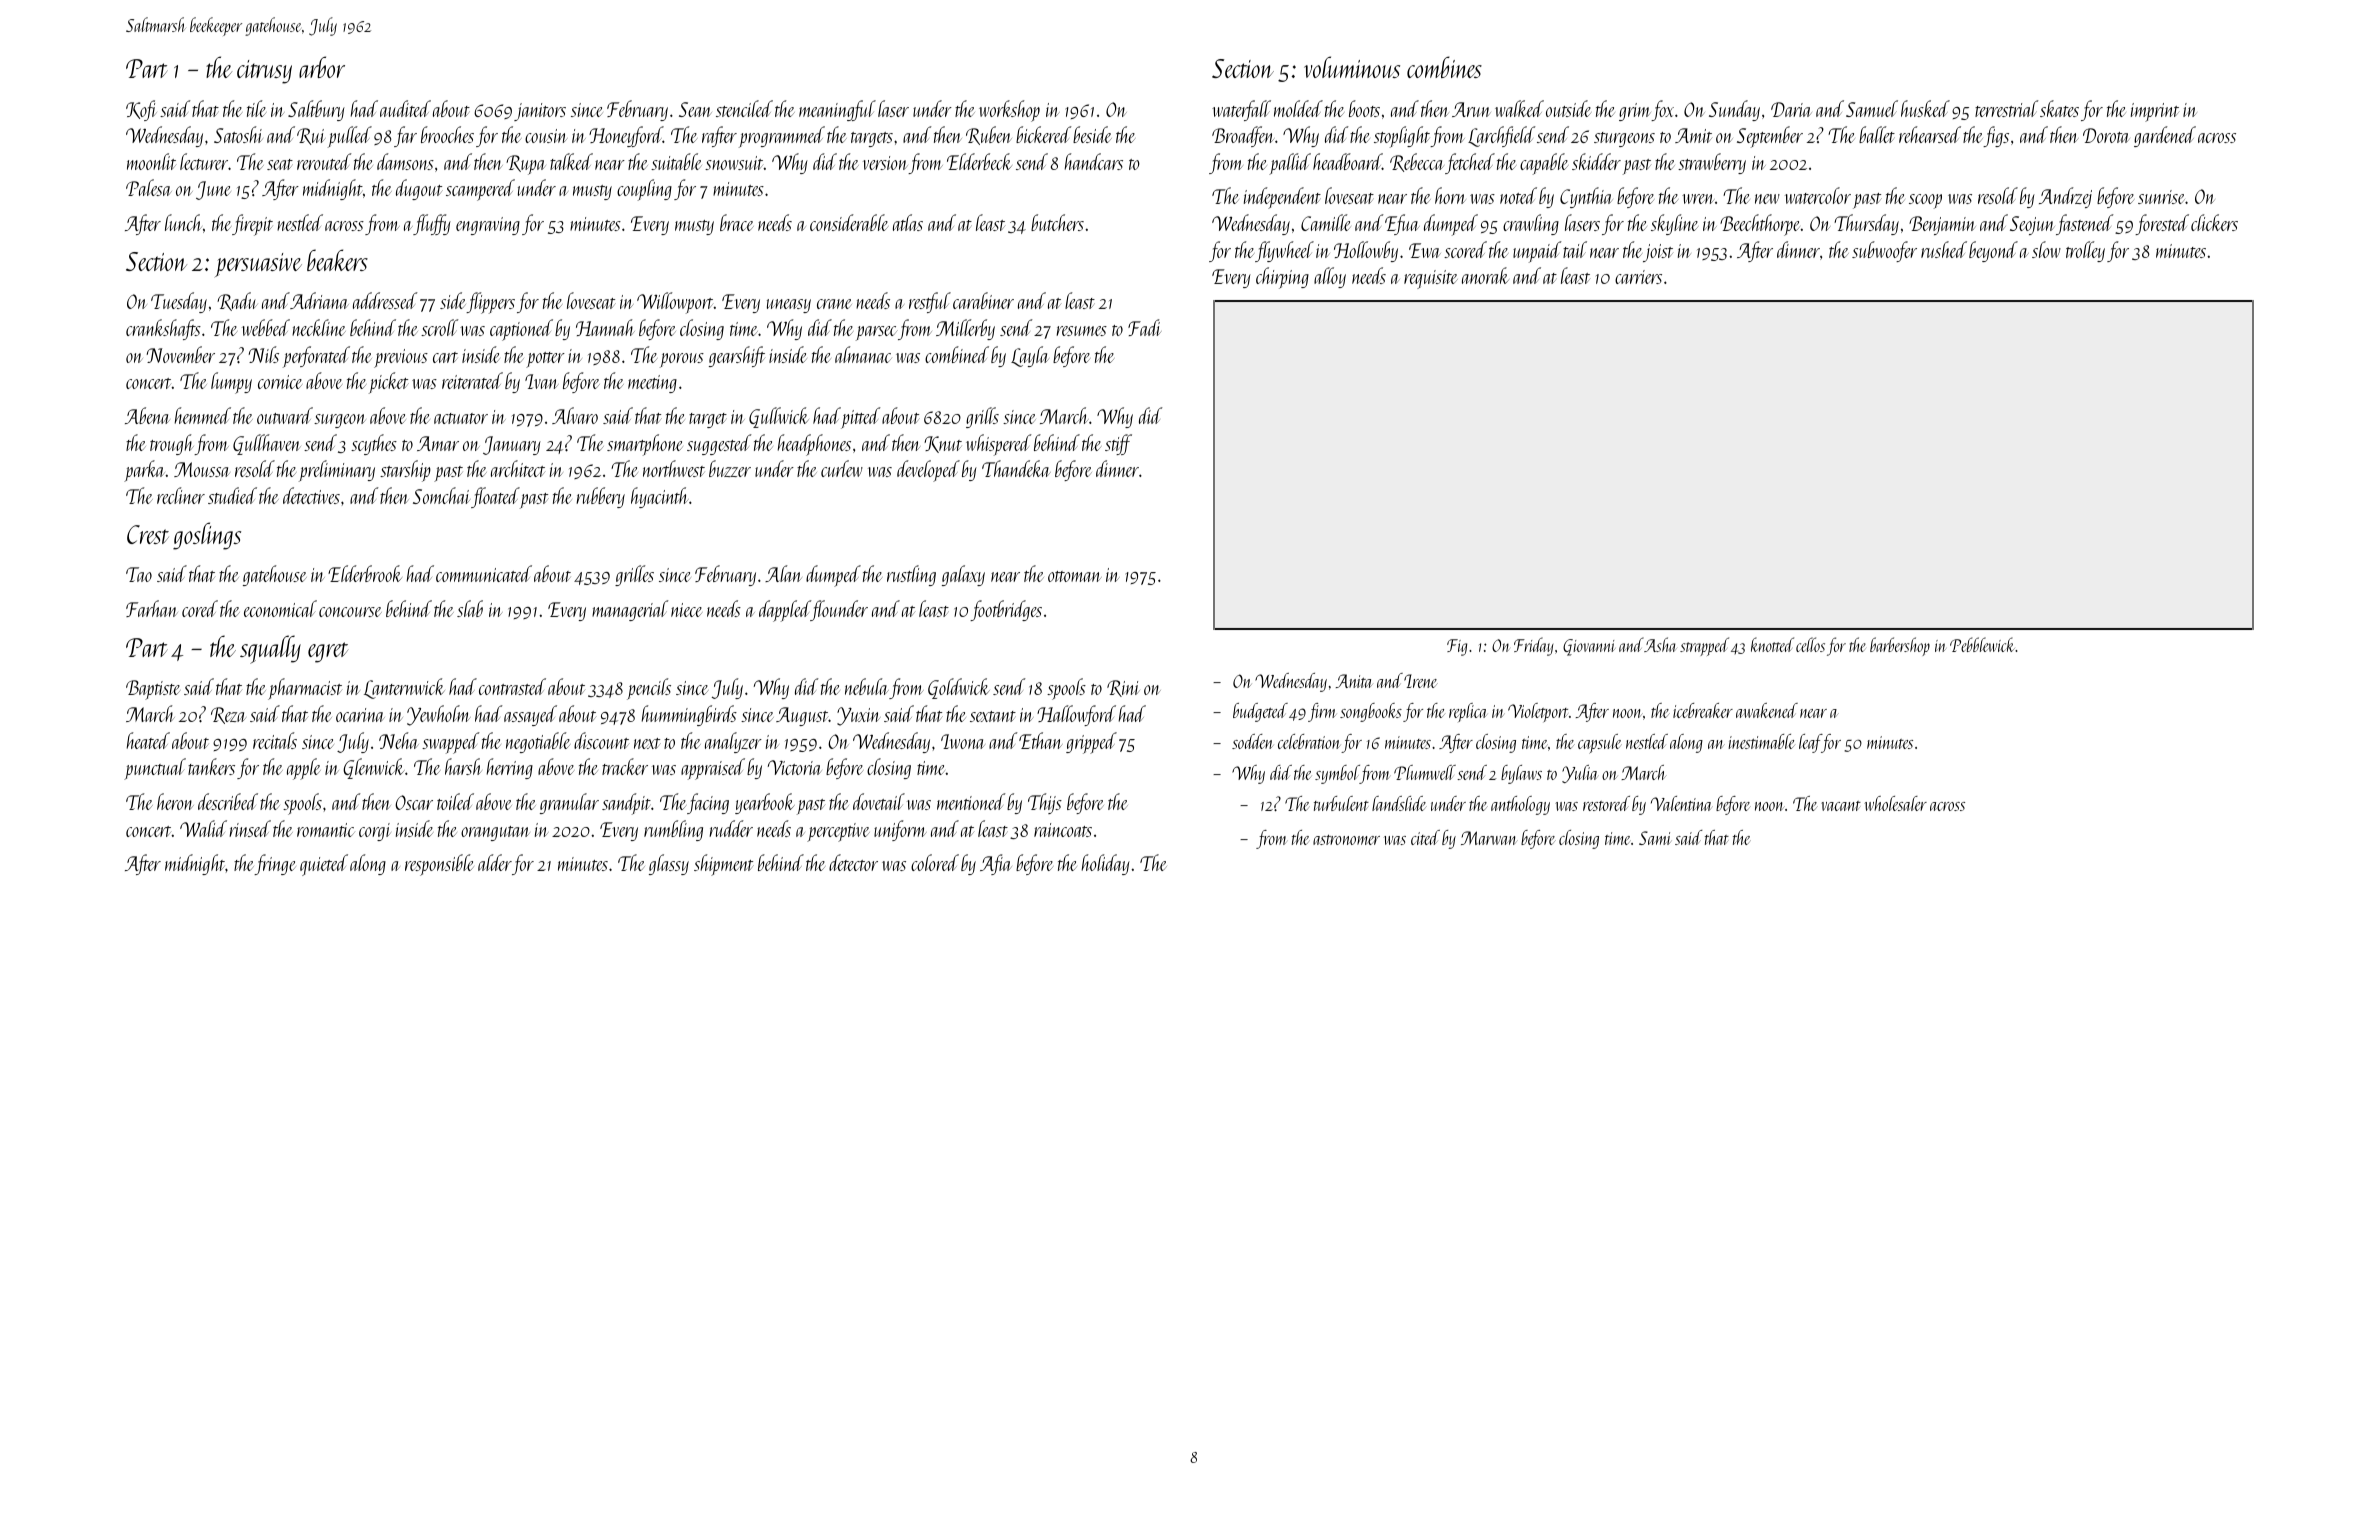 This document has width=2380, height=1540. Describe the element at coordinates (1016, 468) in the document. I see `Thandeka` at that location.
